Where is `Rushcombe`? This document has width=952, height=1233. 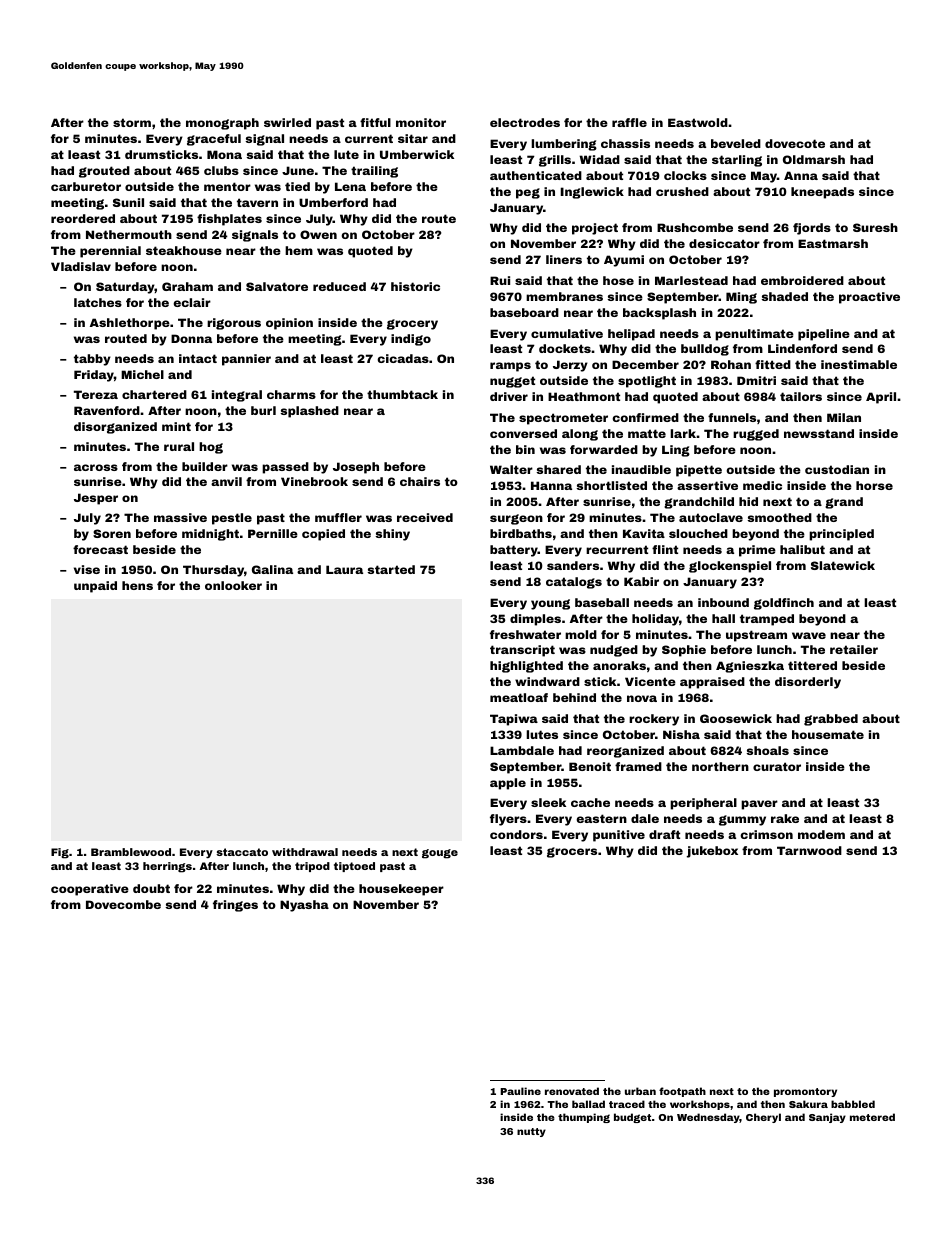
Rushcombe is located at coordinates (695, 227).
